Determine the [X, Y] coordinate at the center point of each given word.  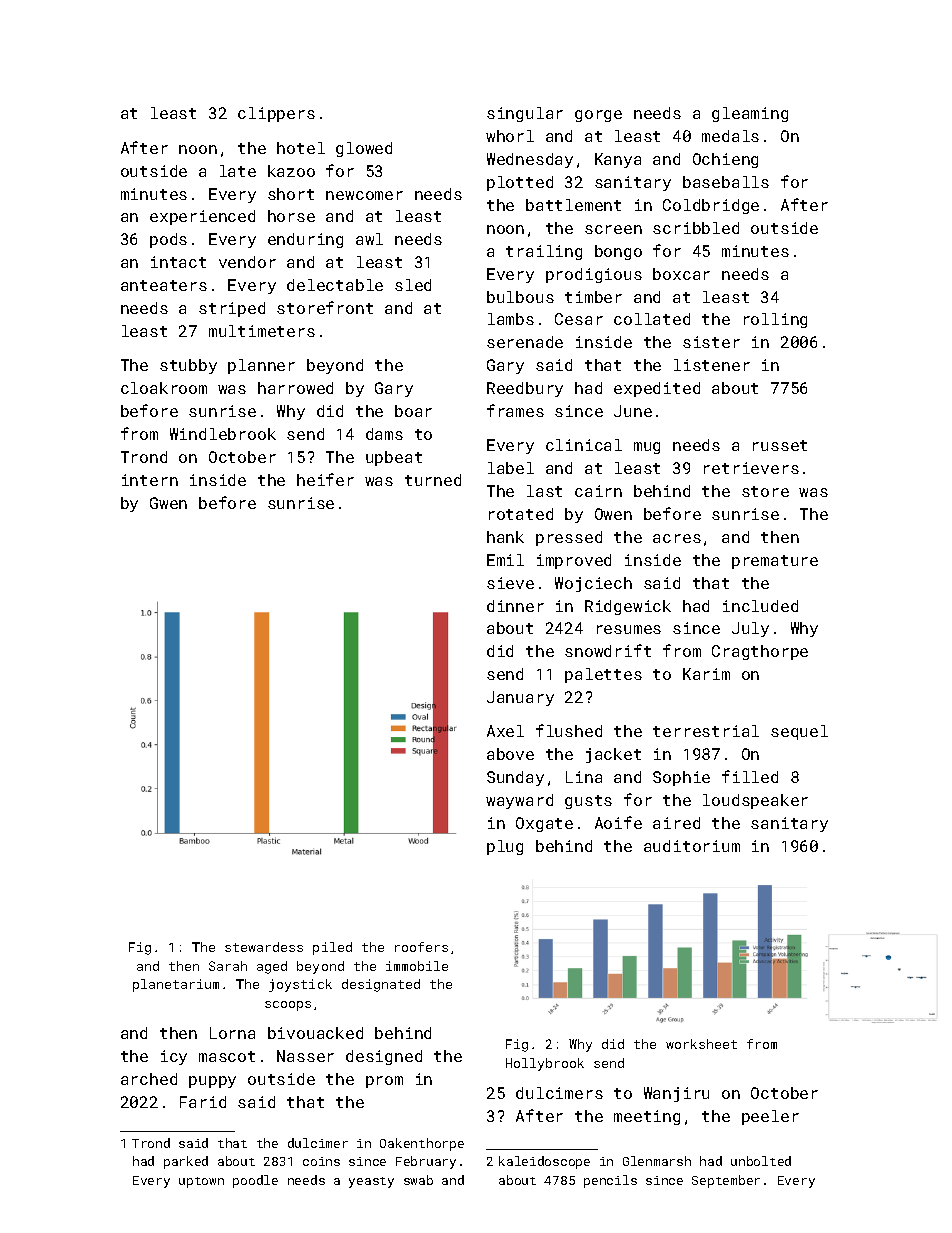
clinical [584, 445]
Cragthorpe [760, 652]
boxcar [681, 274]
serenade [525, 342]
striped [232, 309]
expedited [657, 389]
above [510, 754]
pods [168, 240]
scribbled [696, 228]
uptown [201, 1182]
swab [418, 1180]
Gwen [168, 503]
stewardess [264, 947]
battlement [573, 205]
